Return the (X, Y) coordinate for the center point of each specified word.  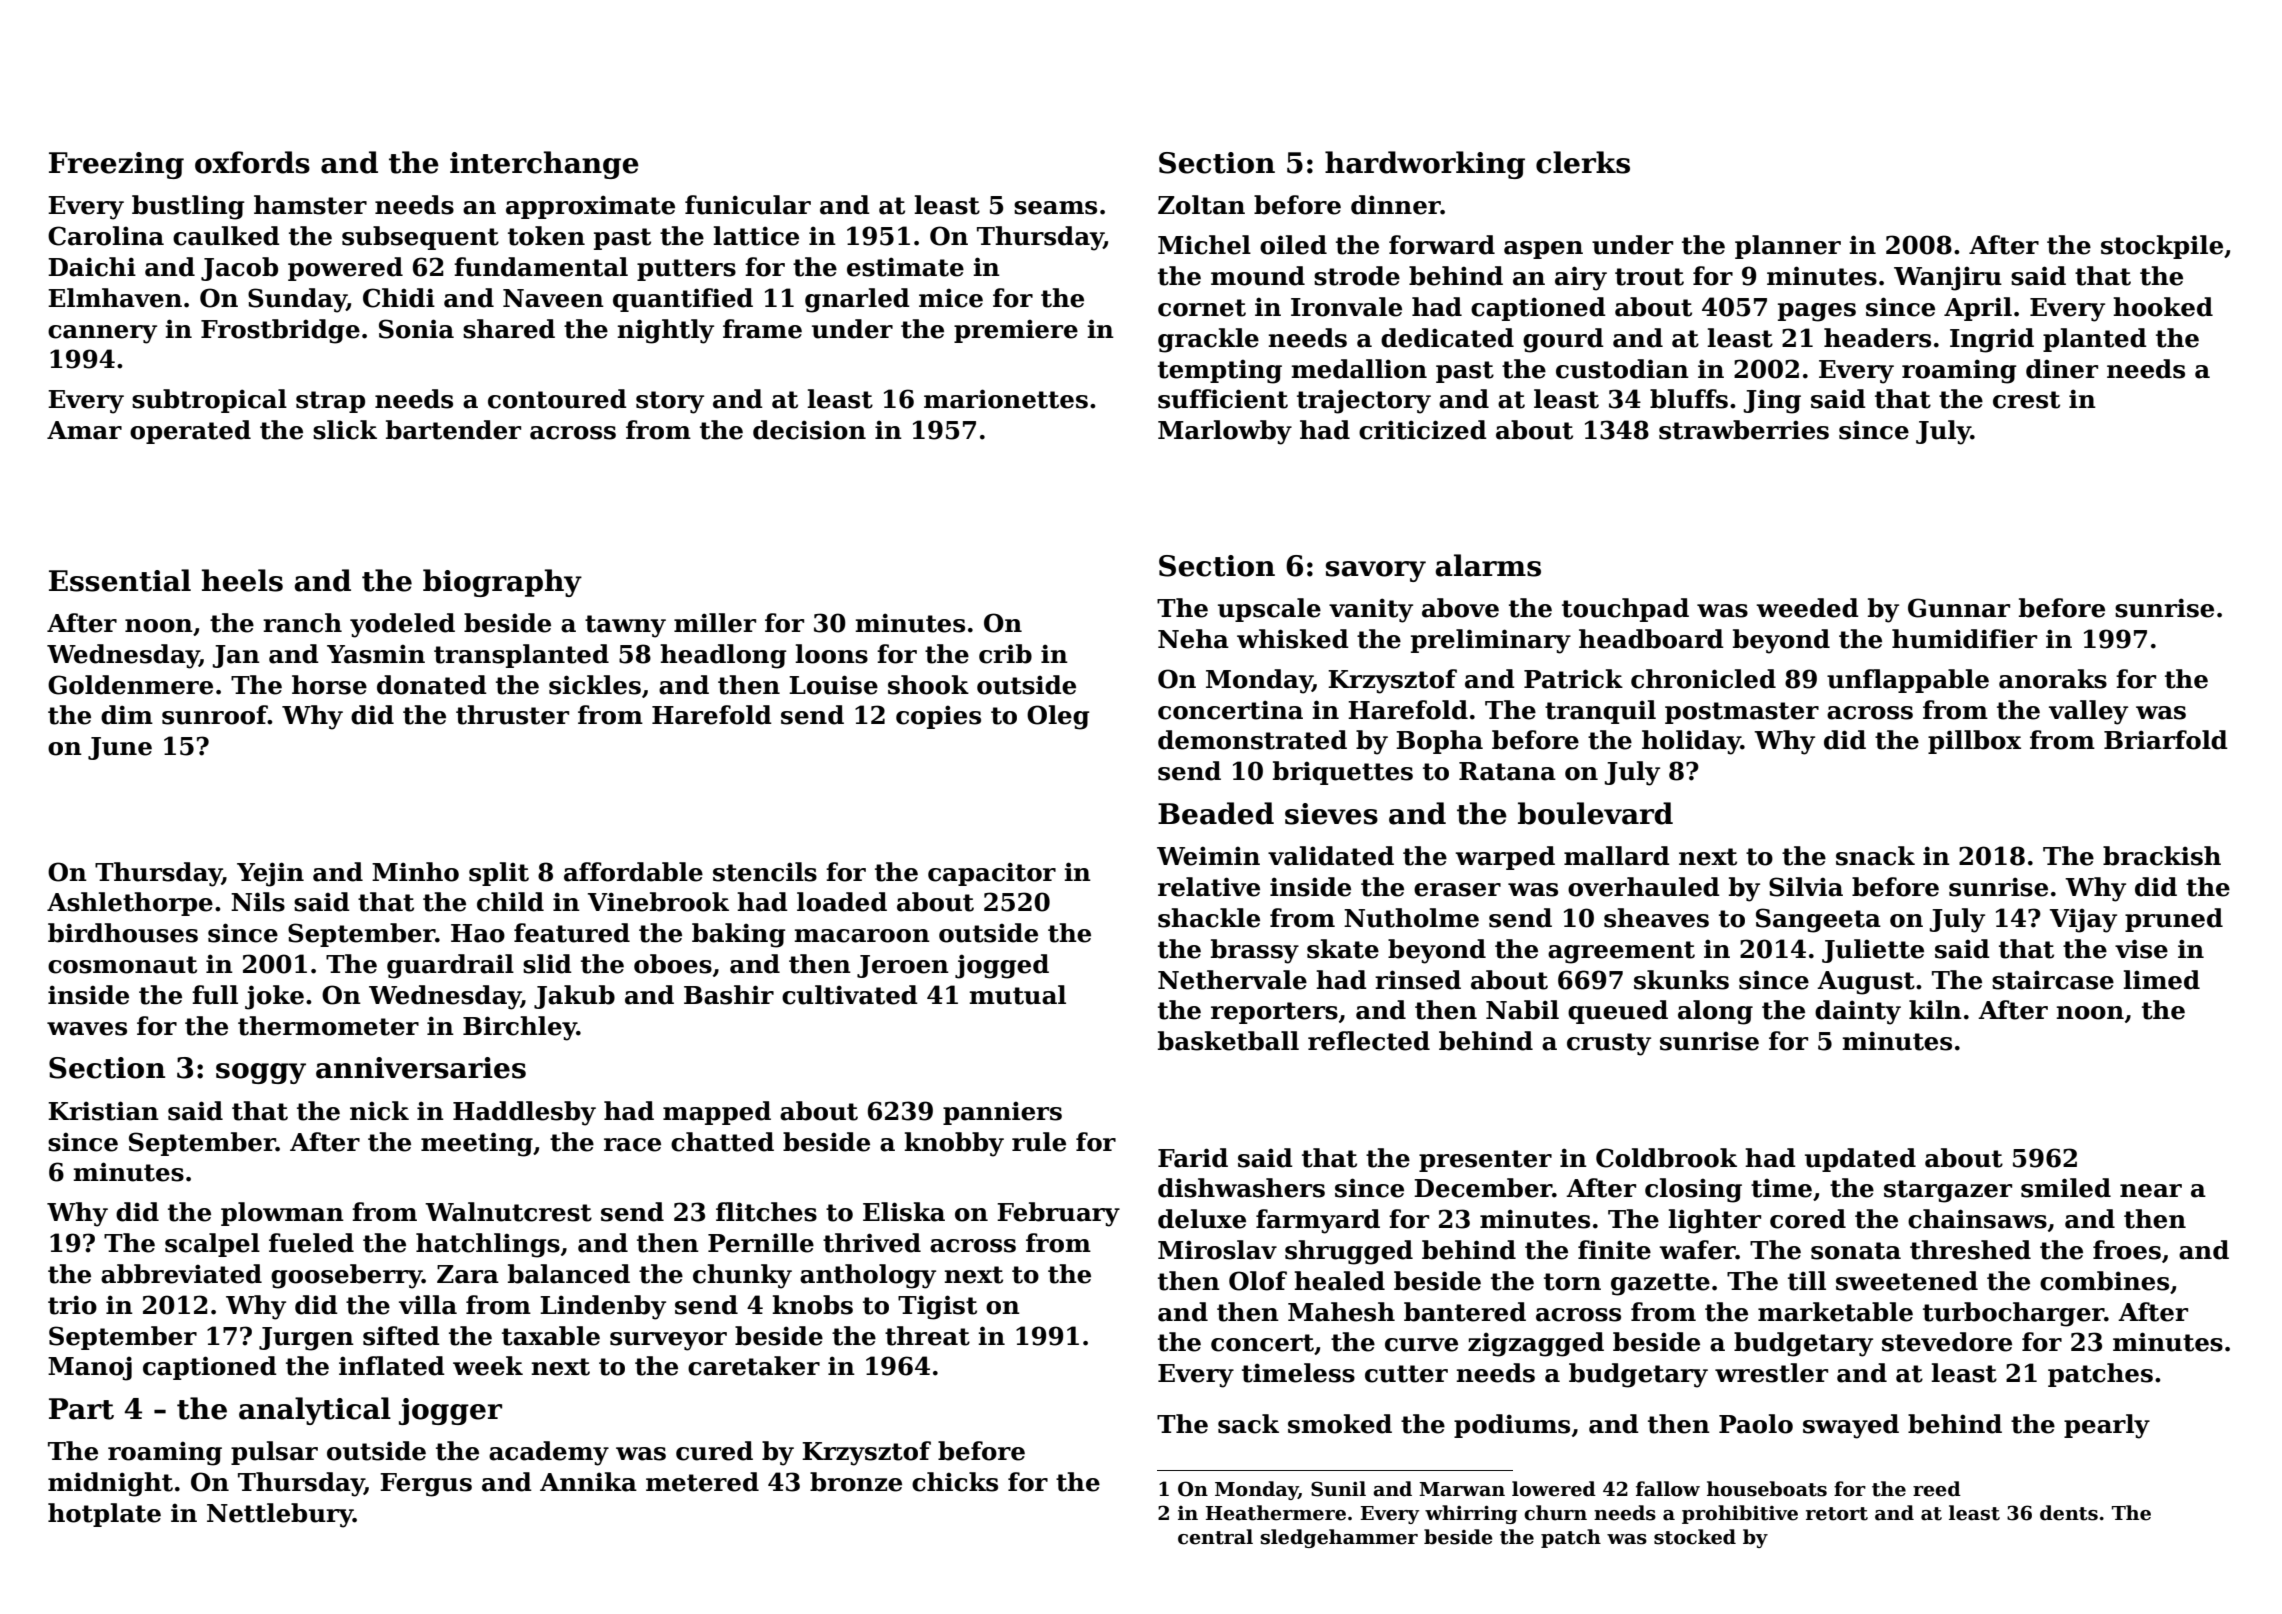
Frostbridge (280, 331)
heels (242, 580)
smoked (1340, 1424)
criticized (1423, 430)
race (632, 1145)
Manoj (90, 1368)
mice (951, 298)
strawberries (1744, 430)
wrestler (1771, 1373)
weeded (1807, 608)
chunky (742, 1276)
